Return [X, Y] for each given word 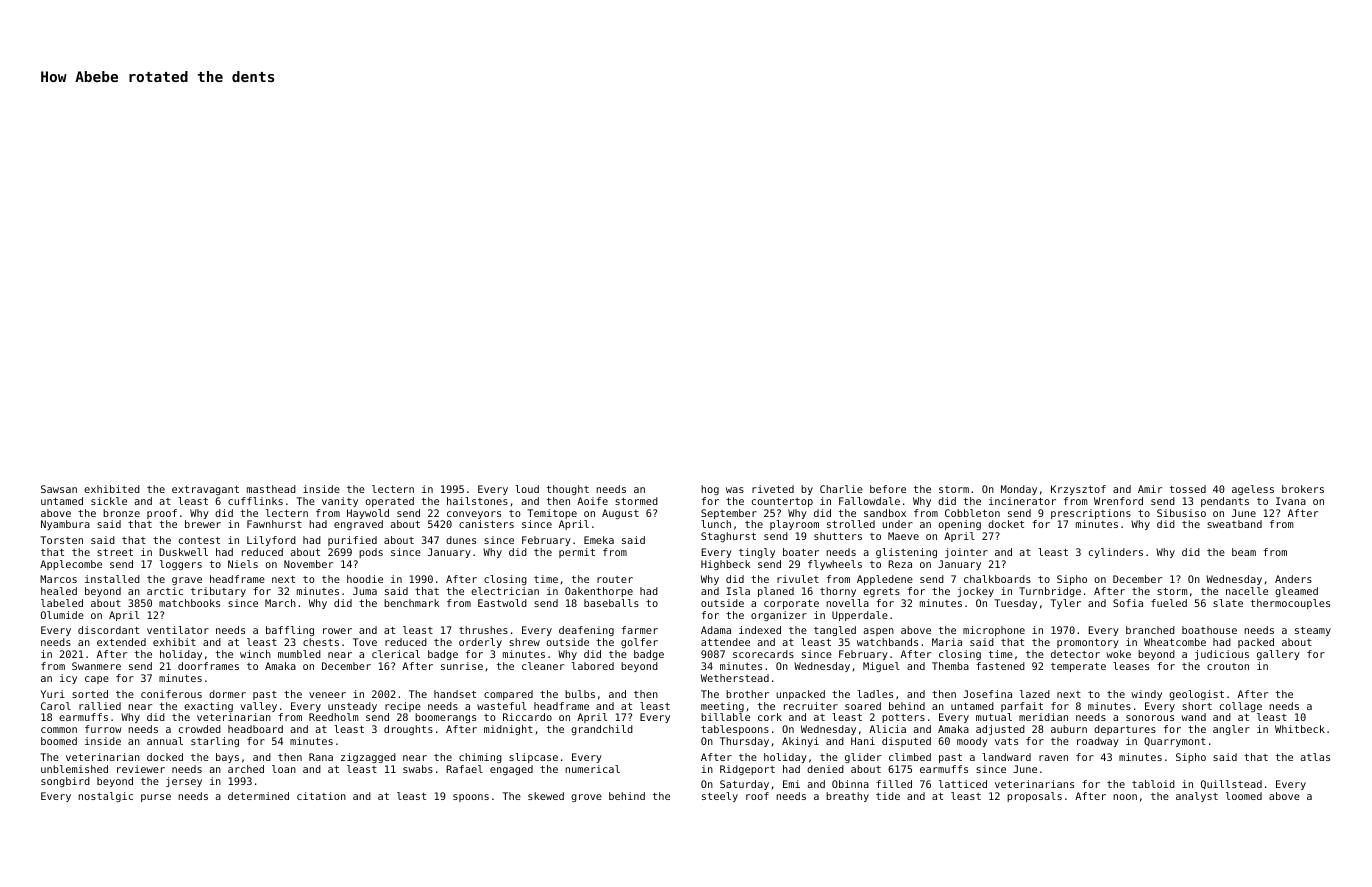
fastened [1000, 666]
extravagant [205, 490]
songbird [65, 782]
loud [527, 489]
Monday [1019, 490]
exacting [208, 707]
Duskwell [183, 552]
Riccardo [527, 717]
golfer [639, 643]
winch [255, 654]
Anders [1293, 579]
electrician [505, 591]
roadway [1098, 742]
